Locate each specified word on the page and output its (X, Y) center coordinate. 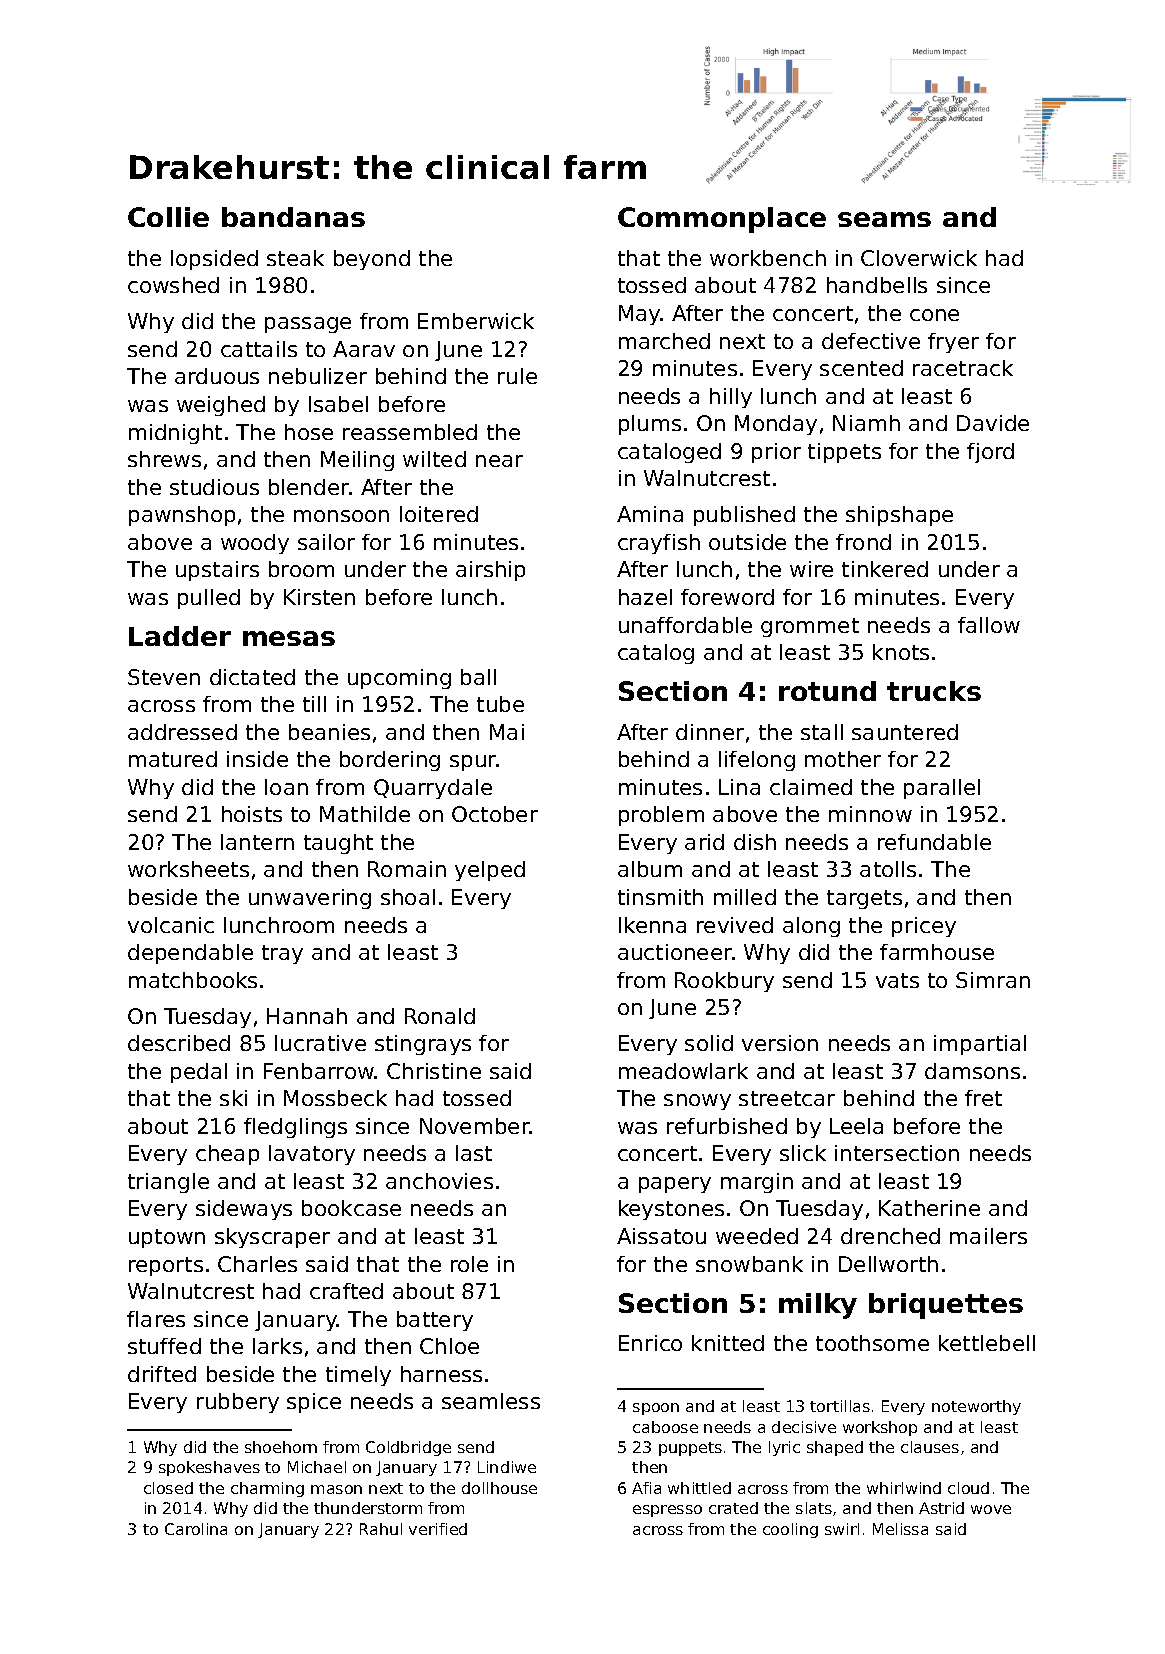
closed (168, 1488)
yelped (490, 871)
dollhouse (499, 1488)
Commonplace (722, 220)
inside (257, 759)
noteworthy (976, 1407)
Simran (993, 980)
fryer (953, 343)
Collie (168, 217)
